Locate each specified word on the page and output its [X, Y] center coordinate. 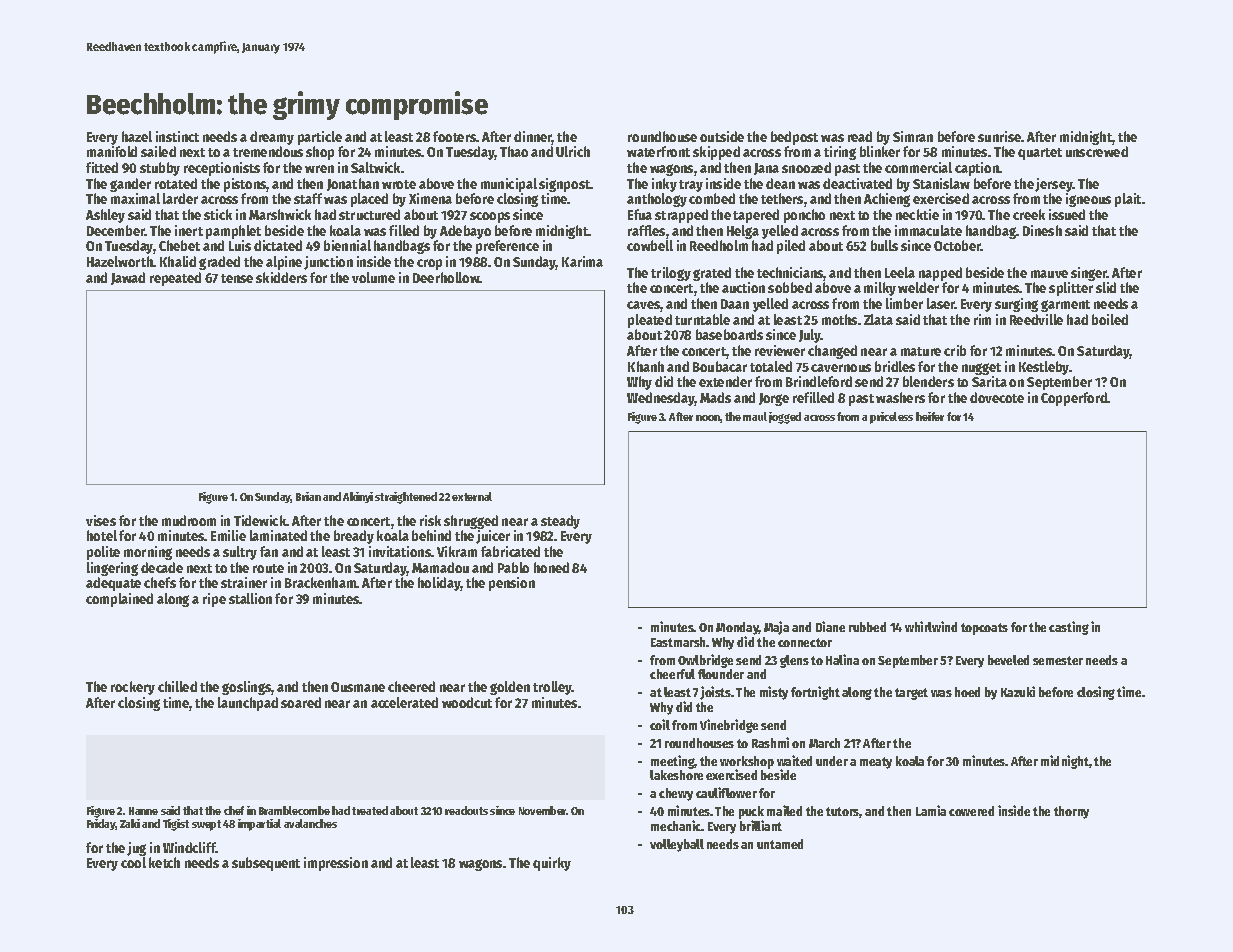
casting [1069, 628]
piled [791, 247]
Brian [308, 496]
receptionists [222, 169]
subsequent [266, 864]
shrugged [471, 522]
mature [921, 351]
